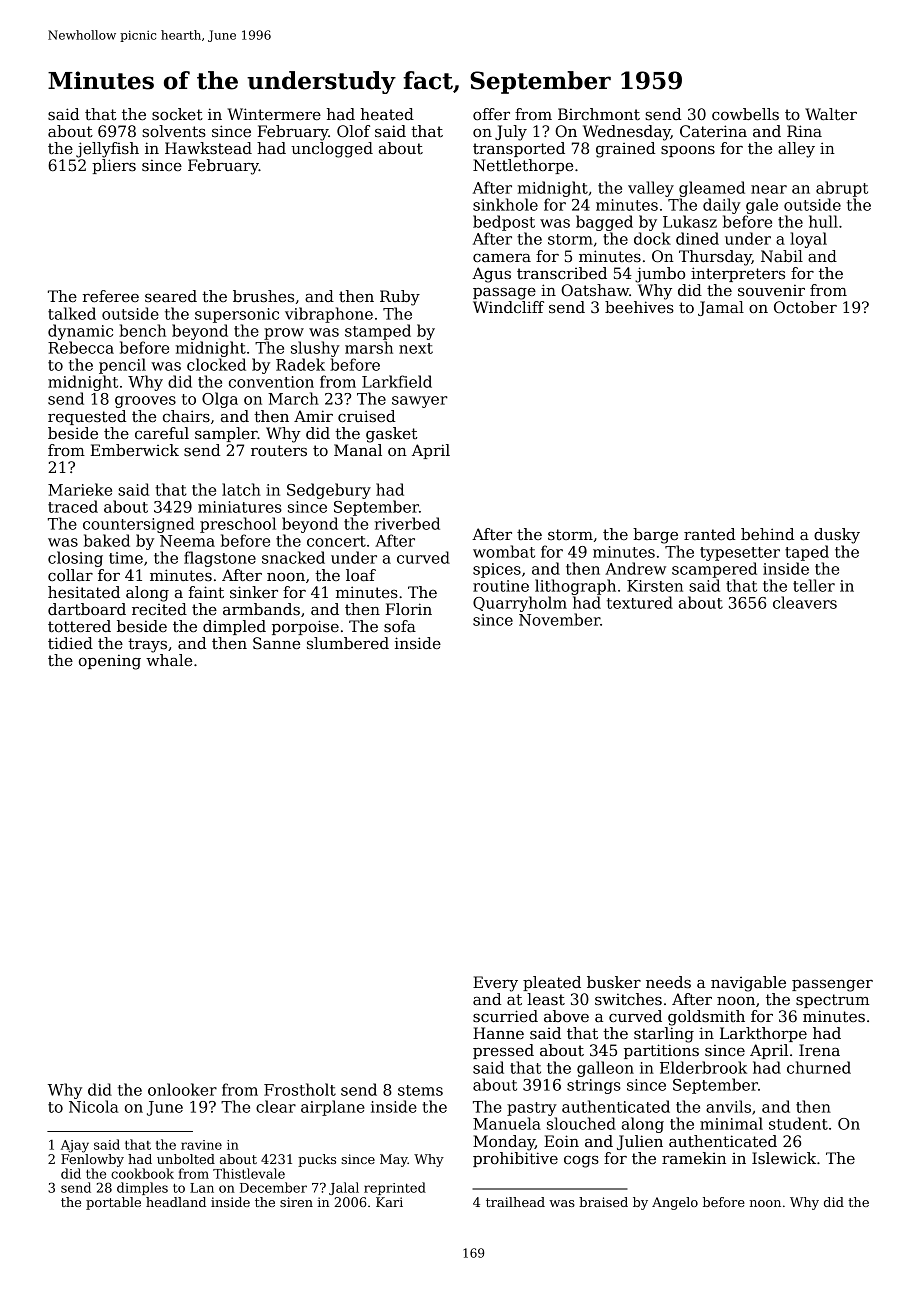  What do you see at coordinates (767, 534) in the screenshot?
I see `behind` at bounding box center [767, 534].
